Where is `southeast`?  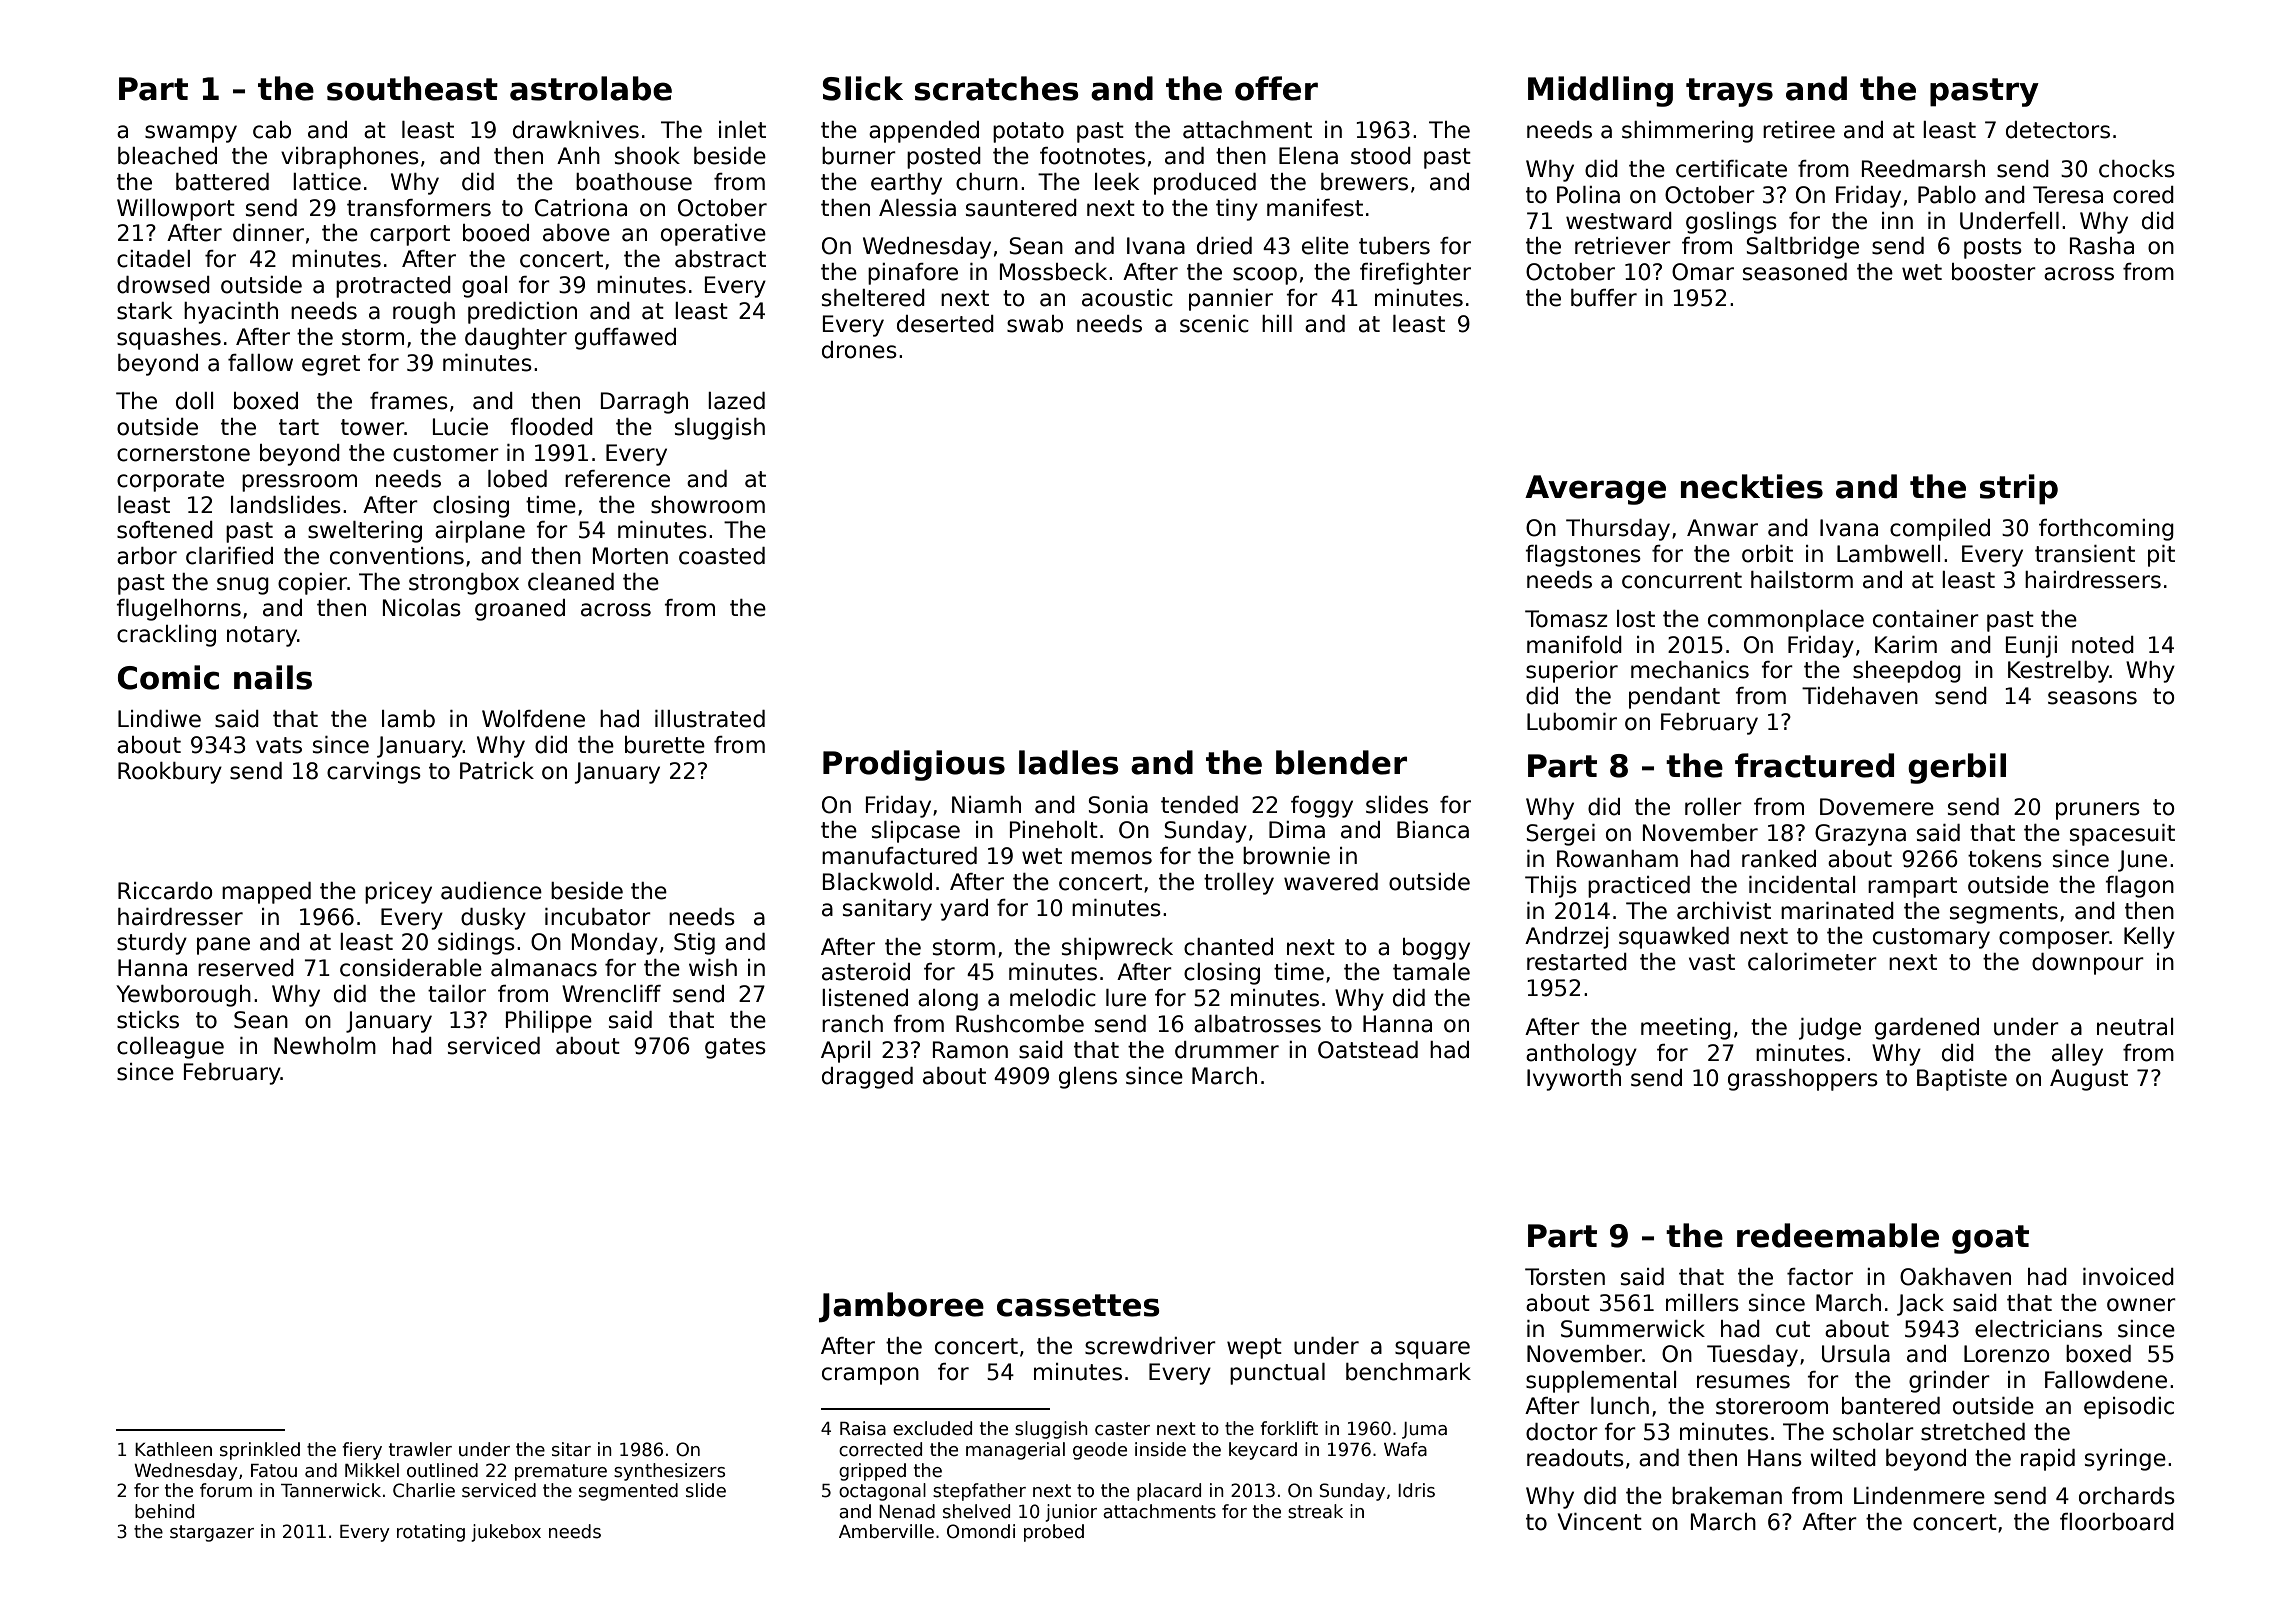
southeast is located at coordinates (412, 88).
